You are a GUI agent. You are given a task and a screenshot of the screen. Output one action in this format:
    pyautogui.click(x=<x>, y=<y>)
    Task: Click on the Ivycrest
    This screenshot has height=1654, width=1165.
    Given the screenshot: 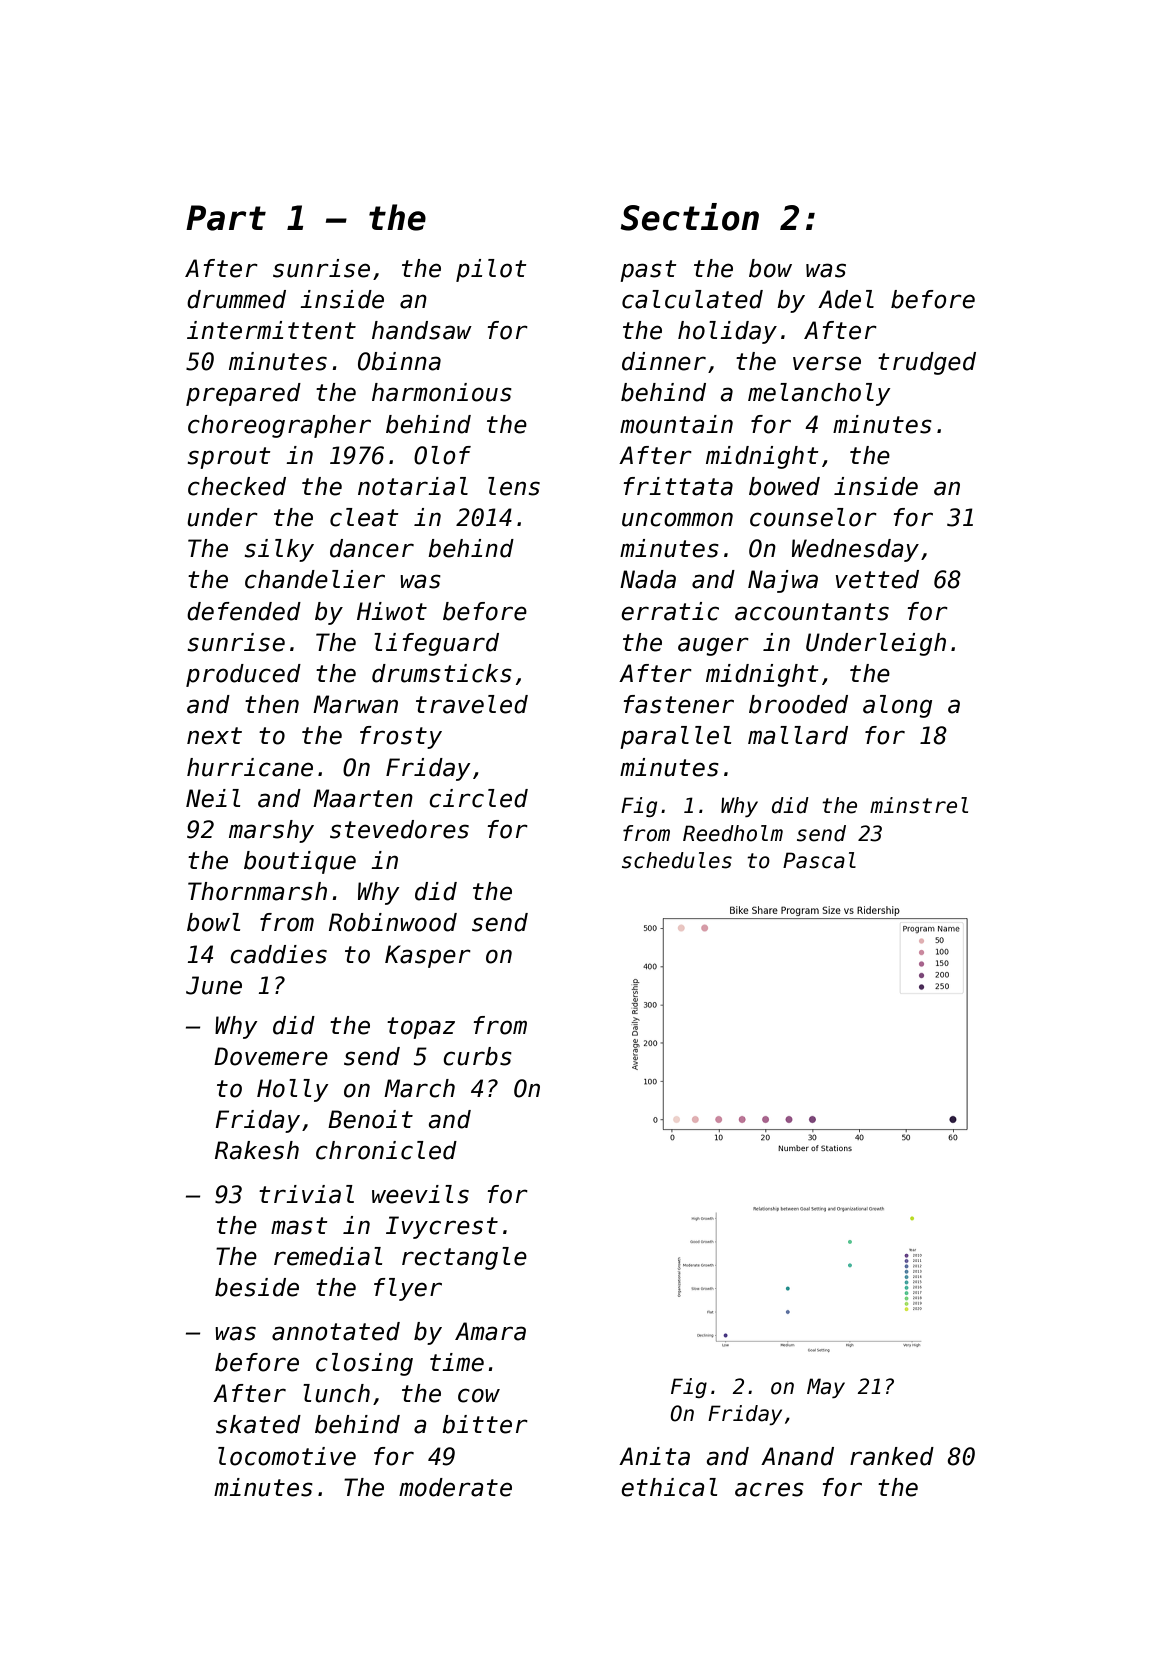 What is the action you would take?
    pyautogui.click(x=442, y=1227)
